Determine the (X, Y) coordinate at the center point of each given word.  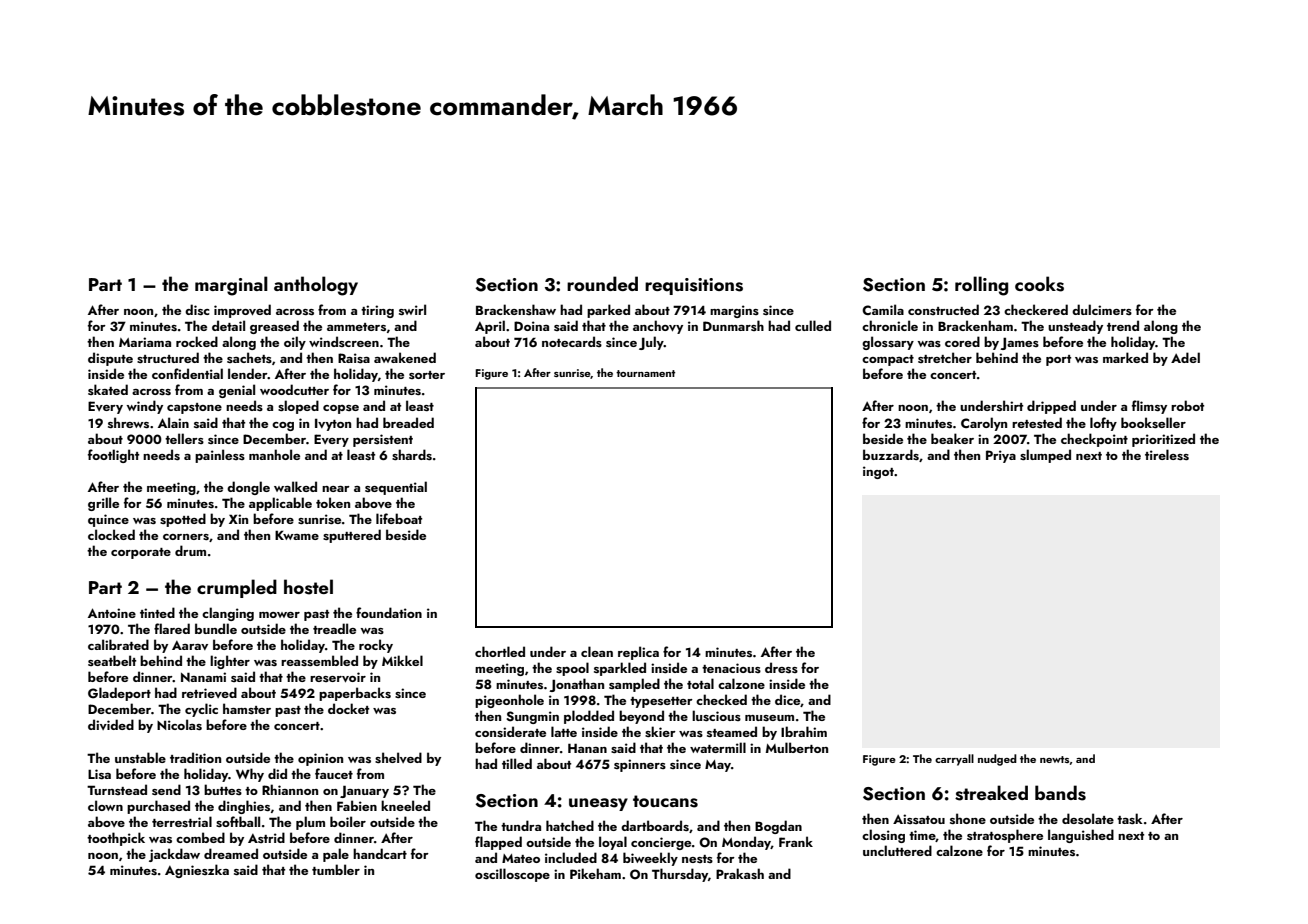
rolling (981, 286)
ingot (878, 472)
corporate (141, 553)
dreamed (231, 853)
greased (274, 327)
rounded (602, 283)
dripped (1051, 407)
